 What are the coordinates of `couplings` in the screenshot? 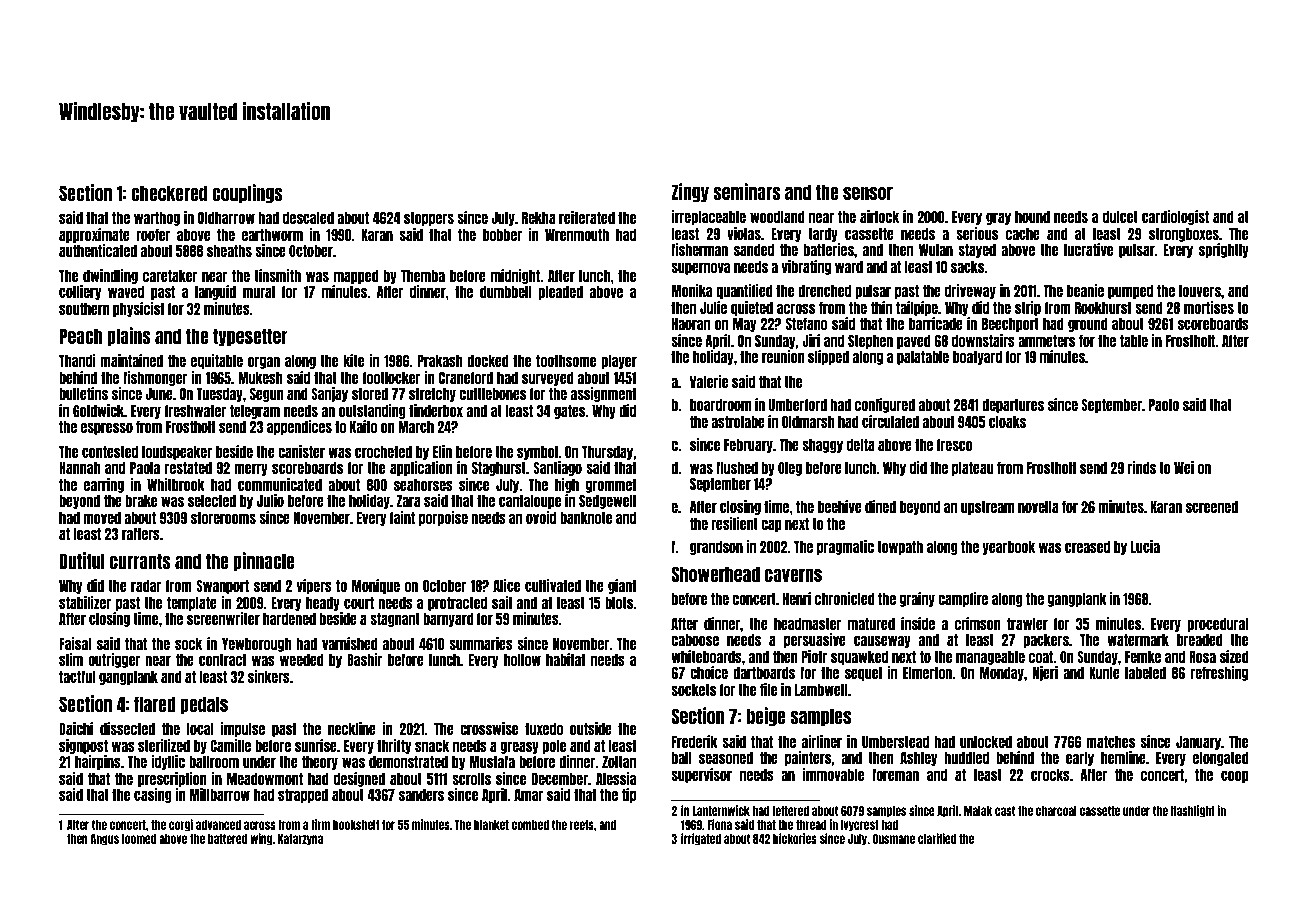 It's located at (247, 194).
